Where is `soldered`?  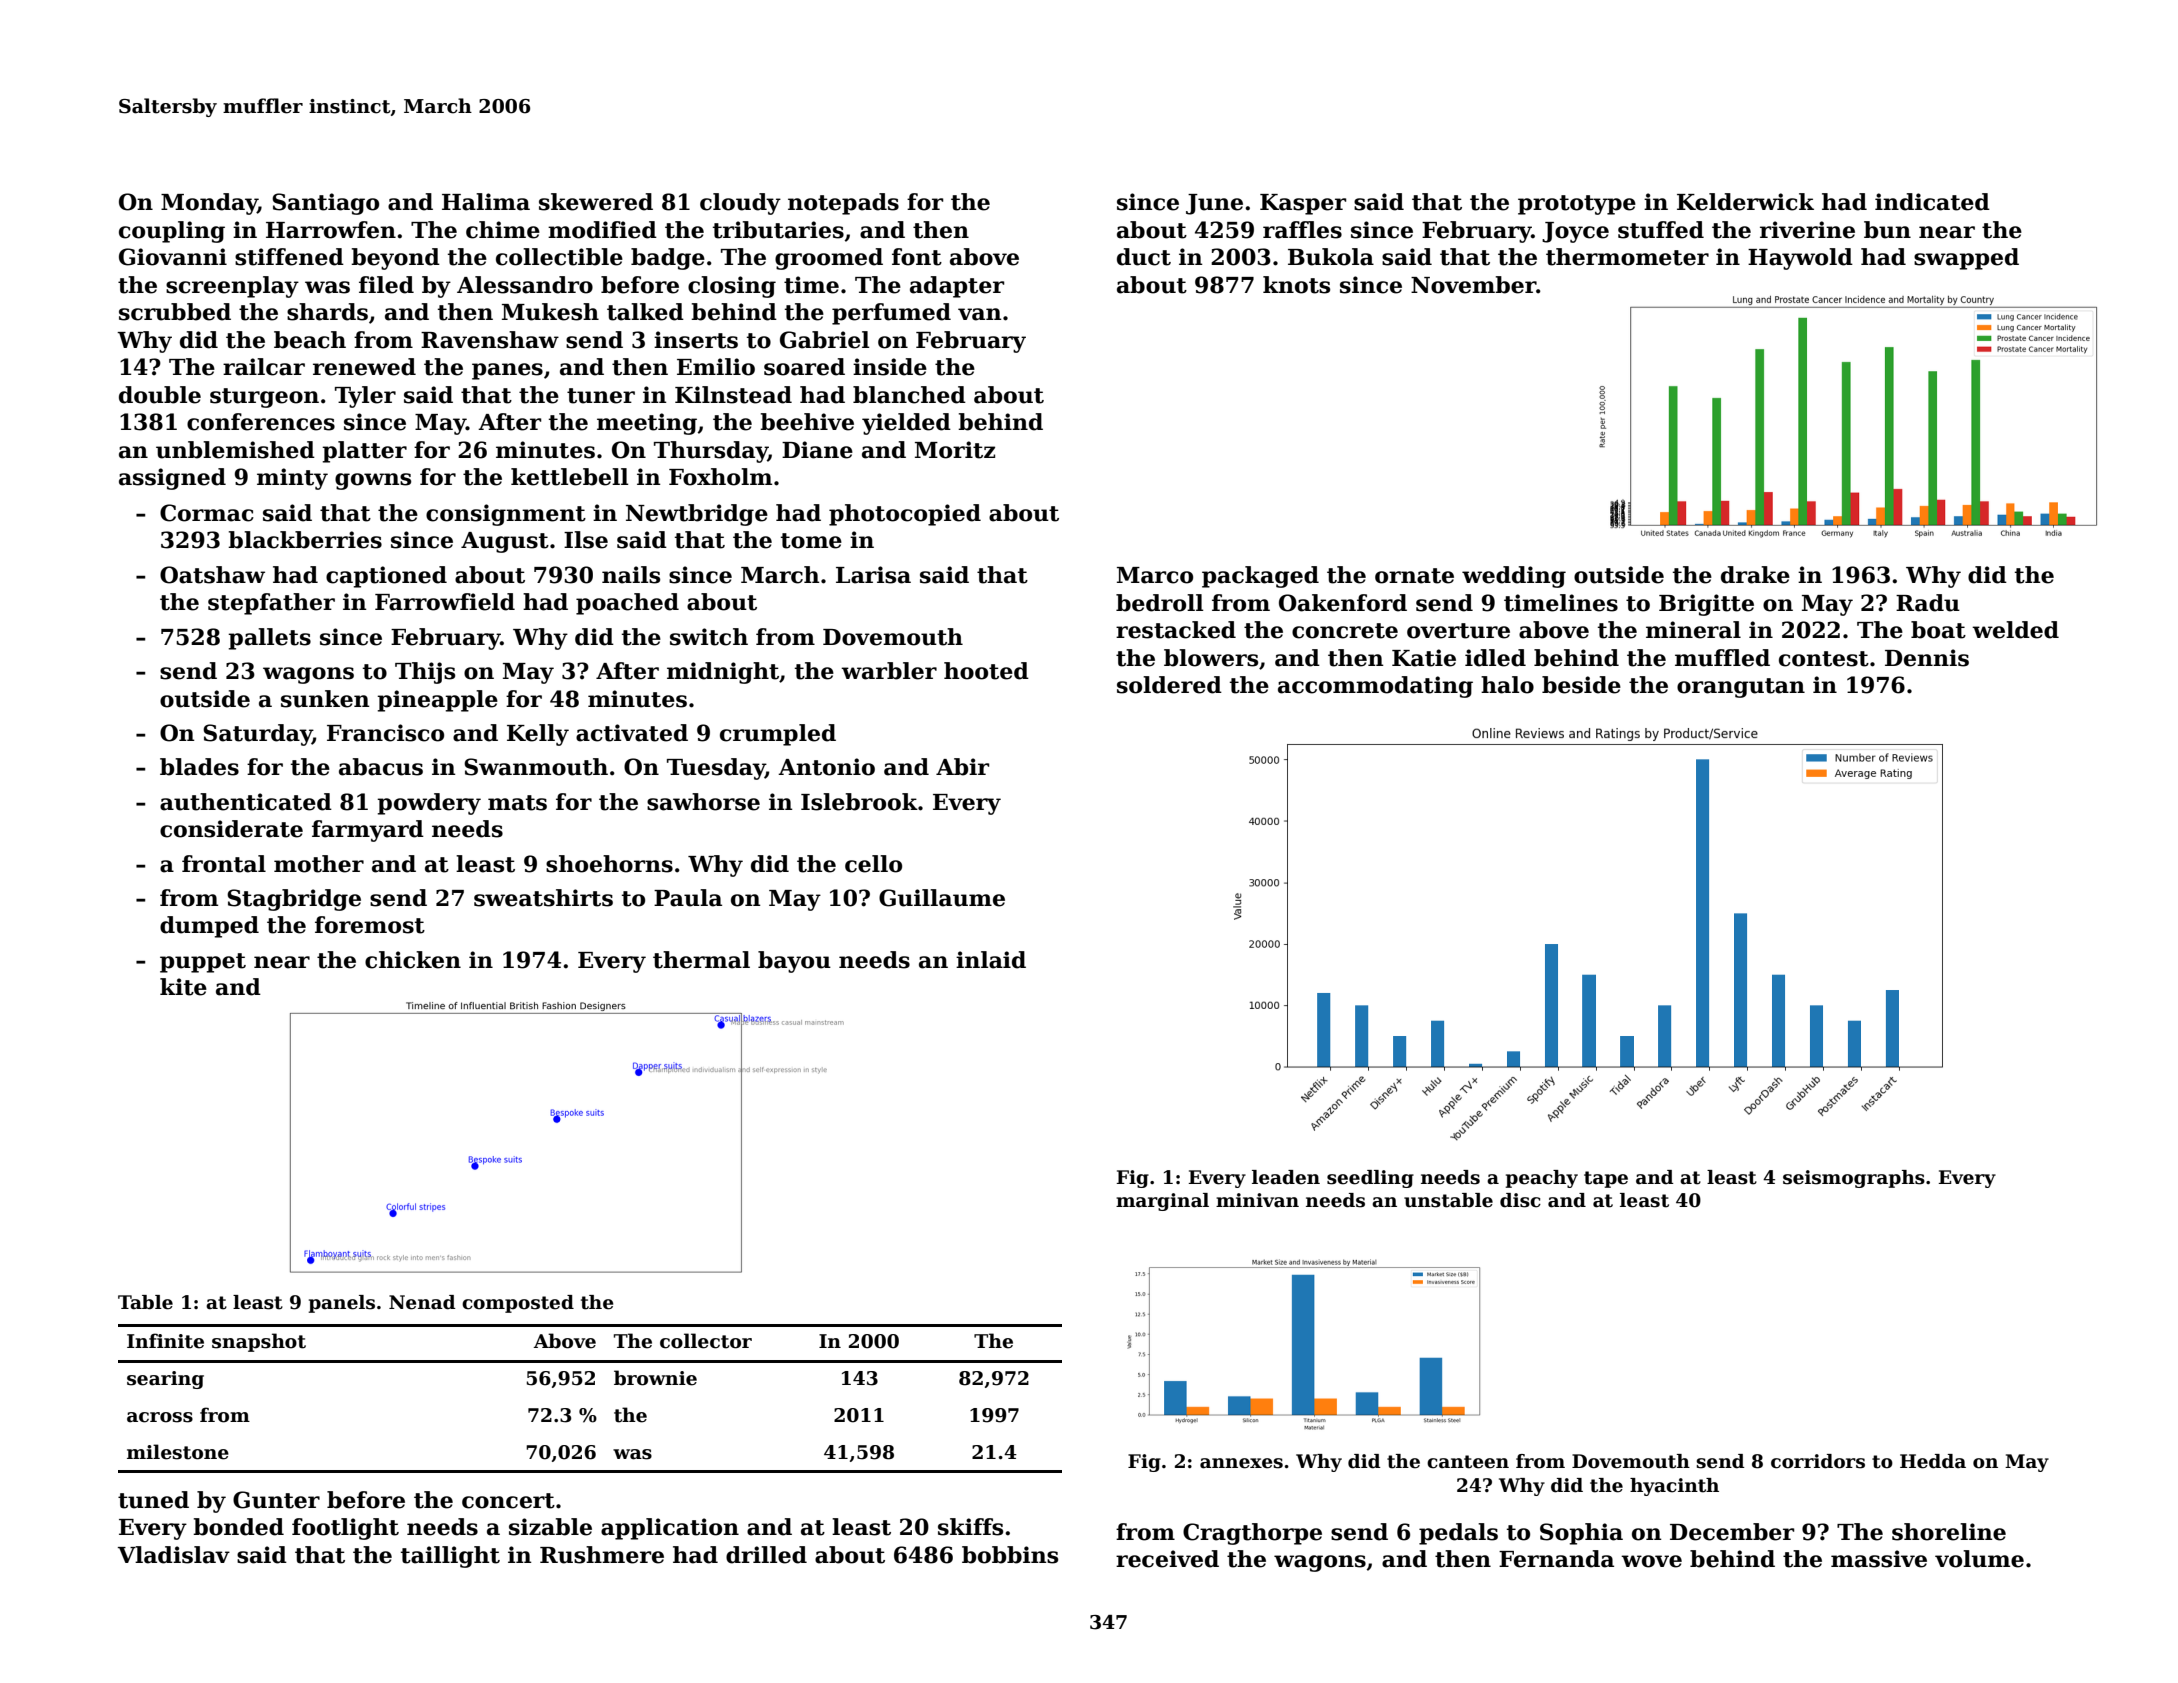
soldered is located at coordinates (1169, 685).
